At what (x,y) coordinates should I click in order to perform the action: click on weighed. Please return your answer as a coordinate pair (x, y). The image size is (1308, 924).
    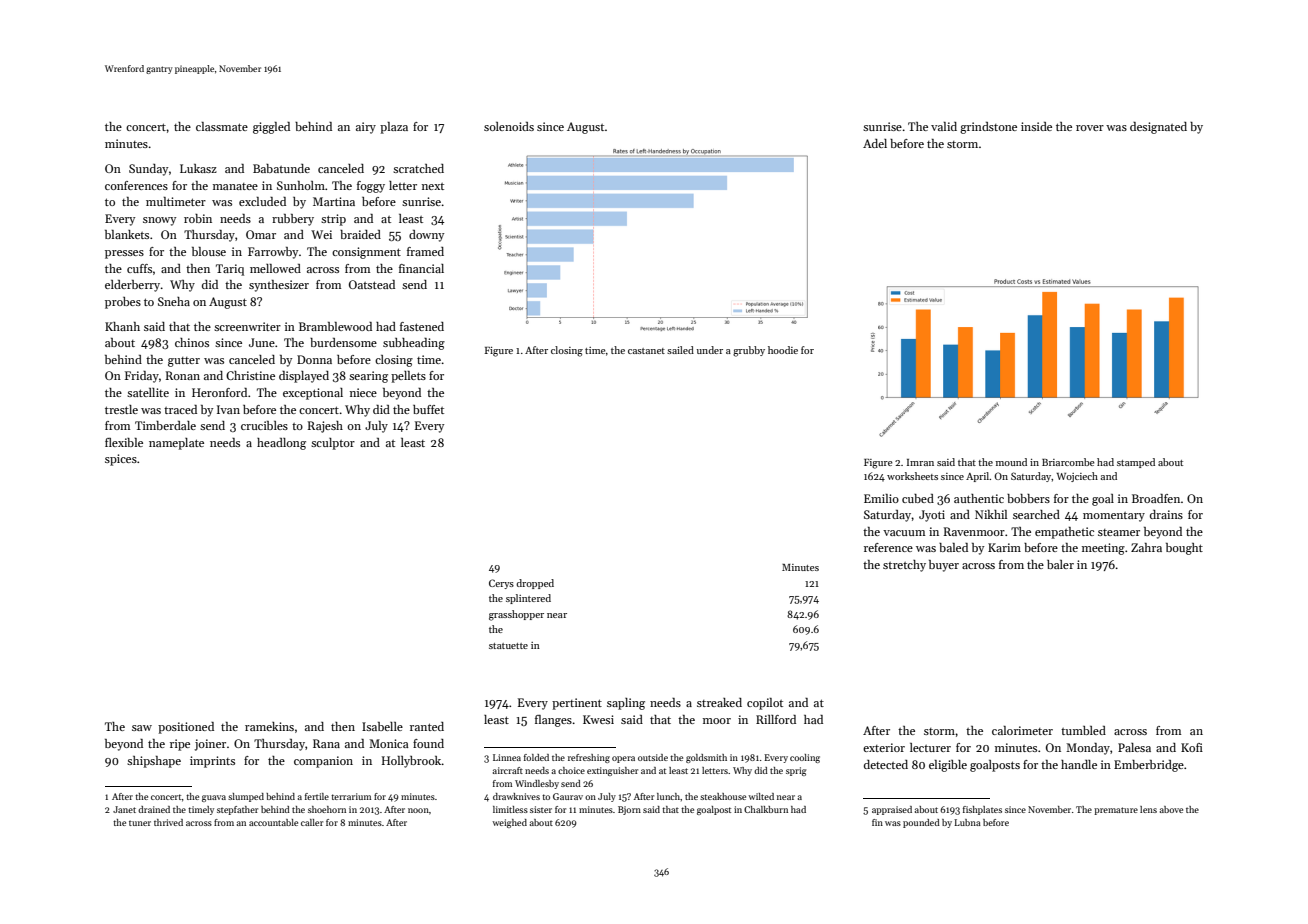
    Looking at the image, I should click on (509, 823).
